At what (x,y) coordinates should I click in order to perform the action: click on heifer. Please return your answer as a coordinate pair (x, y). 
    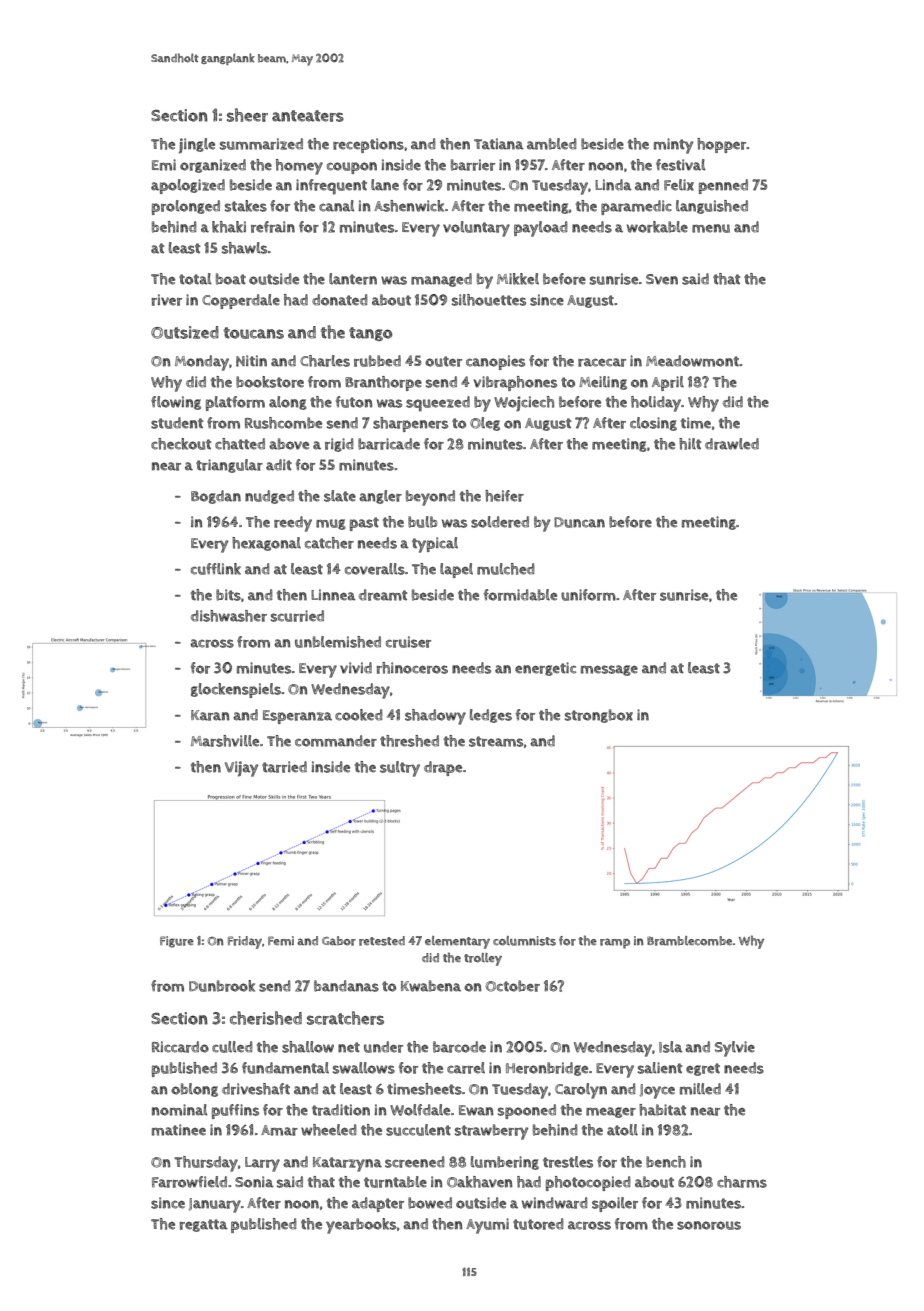
    Looking at the image, I should click on (504, 496).
